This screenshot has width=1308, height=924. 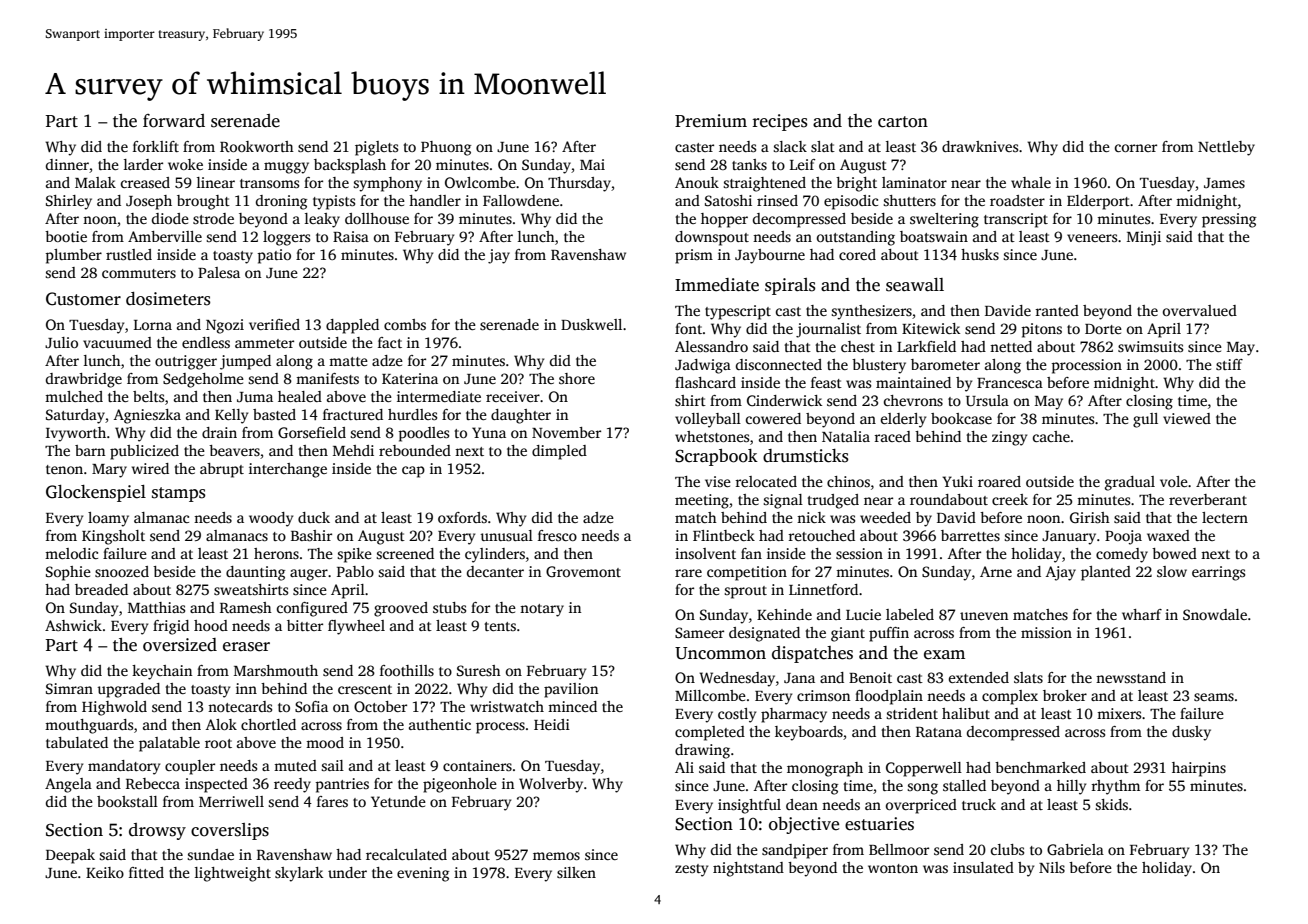 I want to click on interchange, so click(x=288, y=470).
